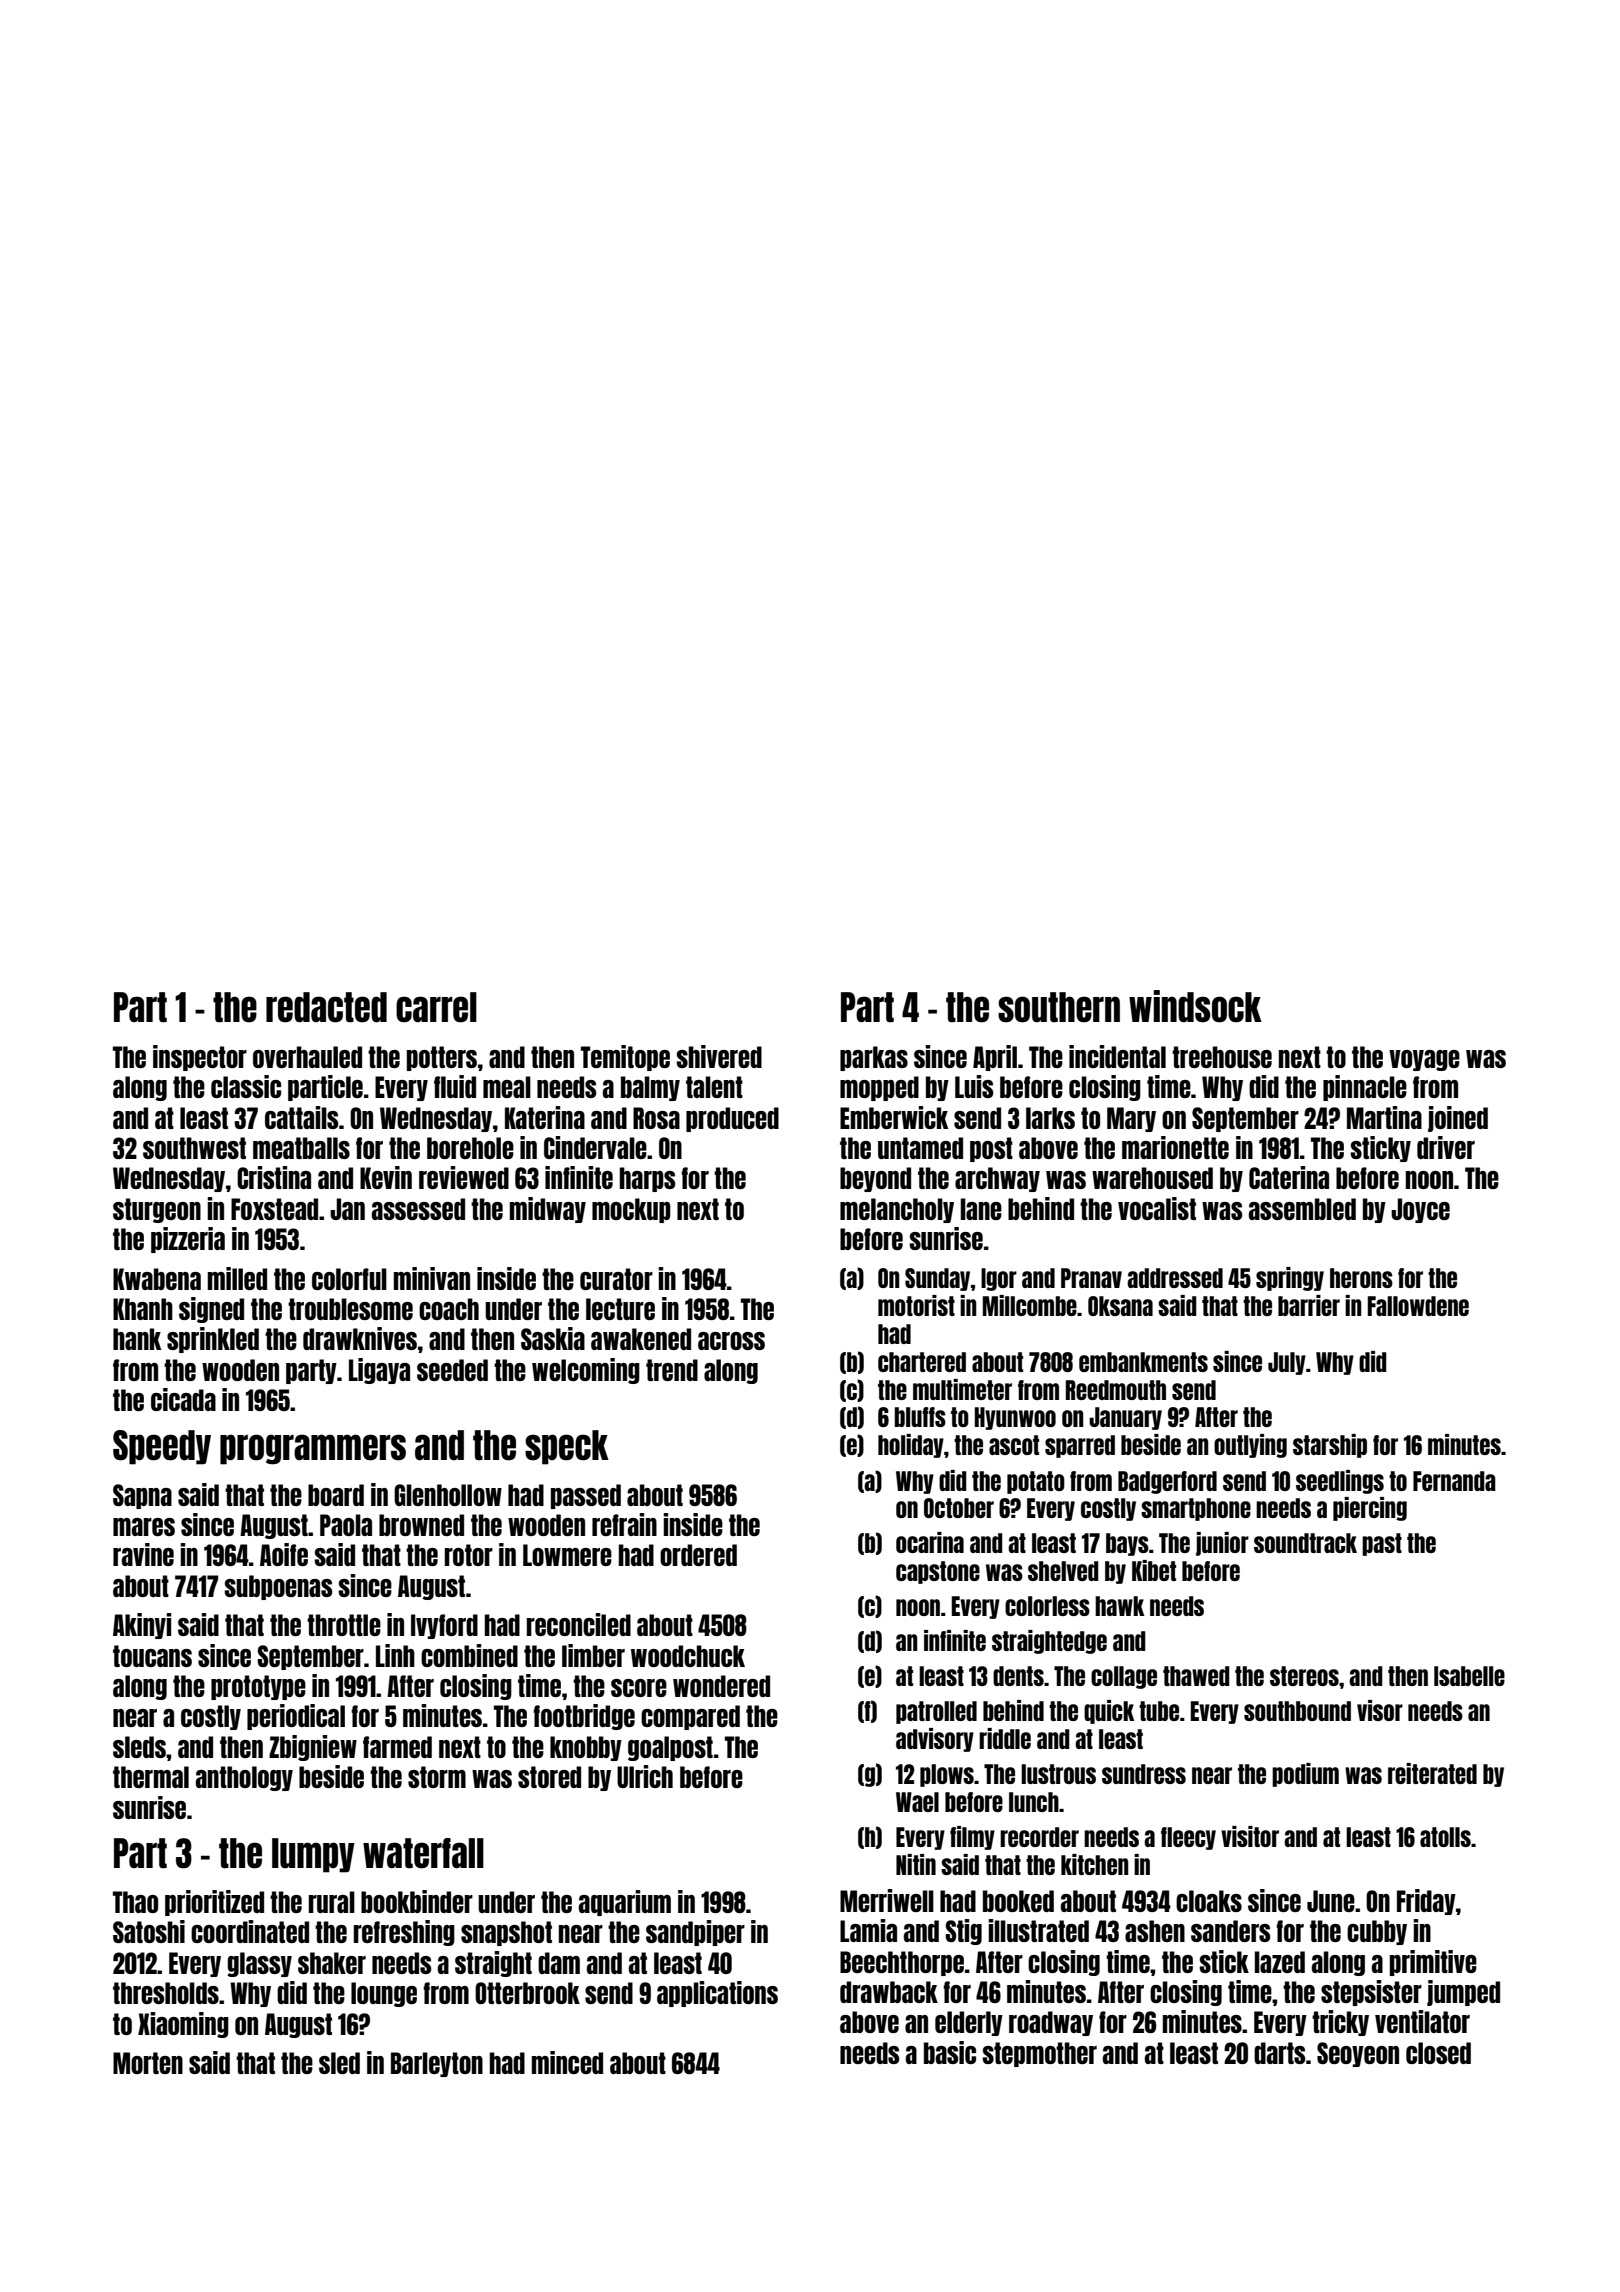 This screenshot has width=1620, height=2292. I want to click on stepsister, so click(1371, 1993).
